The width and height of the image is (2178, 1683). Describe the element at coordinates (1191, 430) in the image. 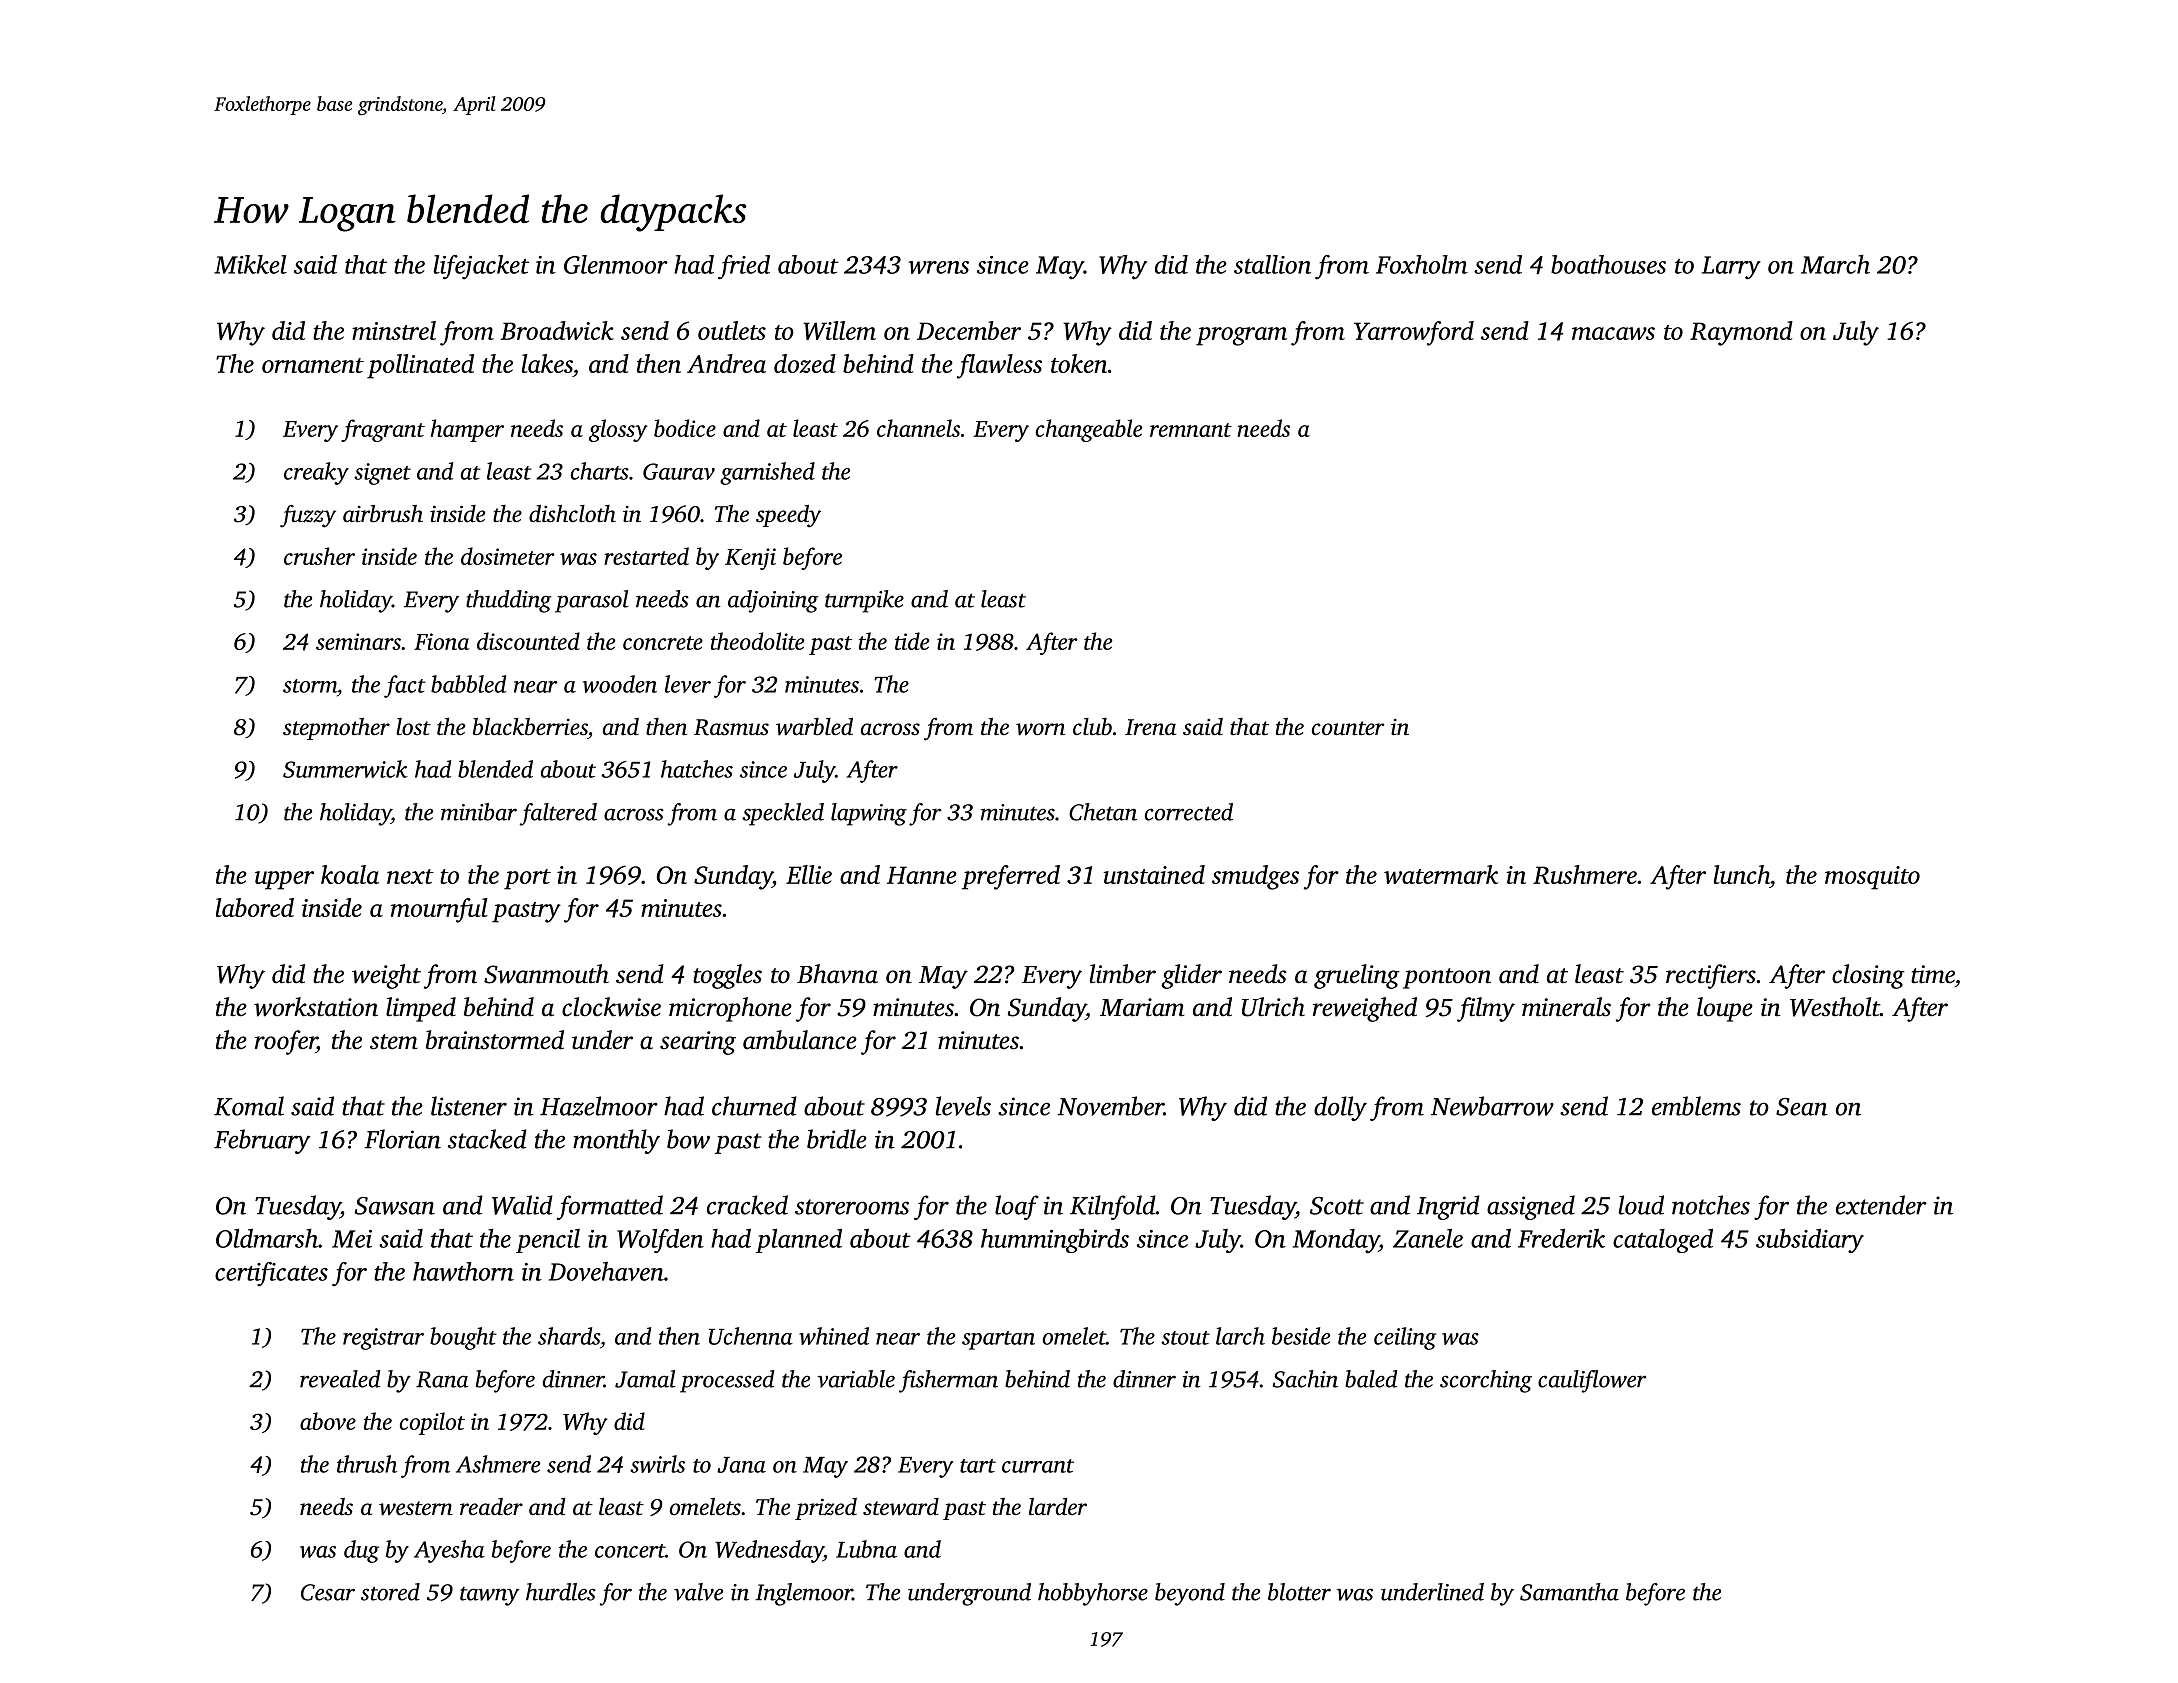

I see `remnant` at that location.
